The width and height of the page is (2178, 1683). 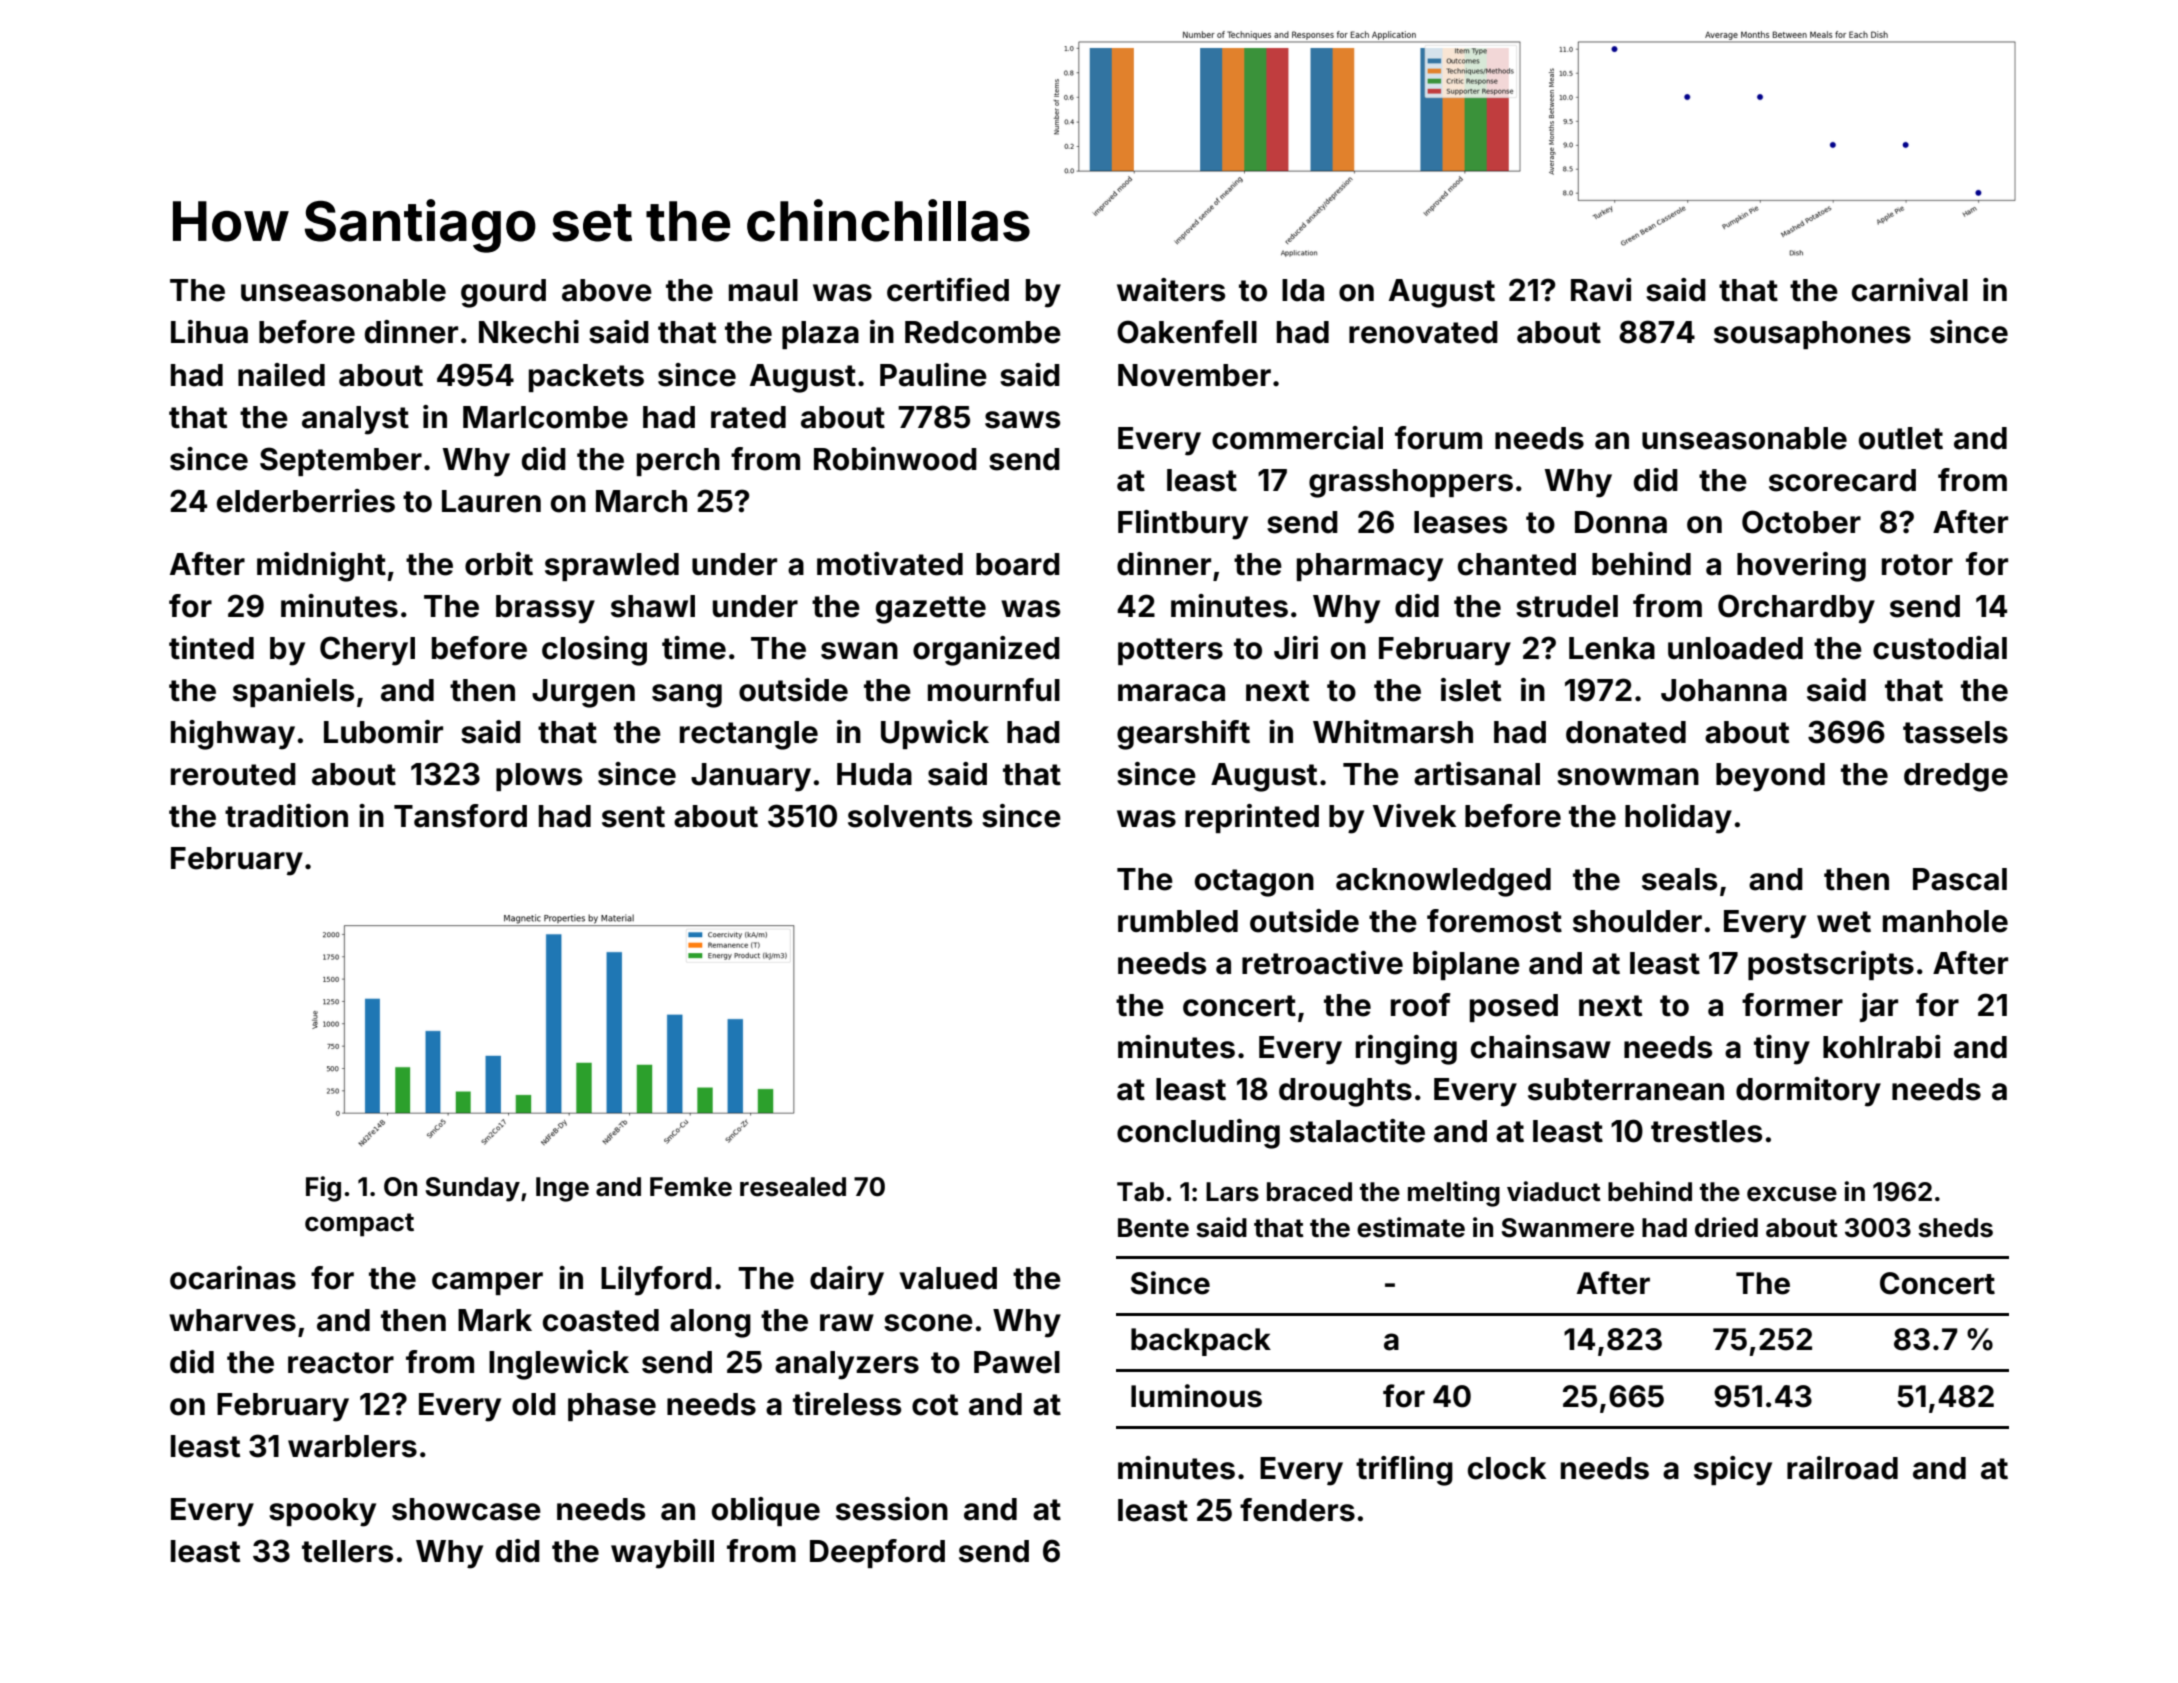 I want to click on Deepford, so click(x=877, y=1553).
